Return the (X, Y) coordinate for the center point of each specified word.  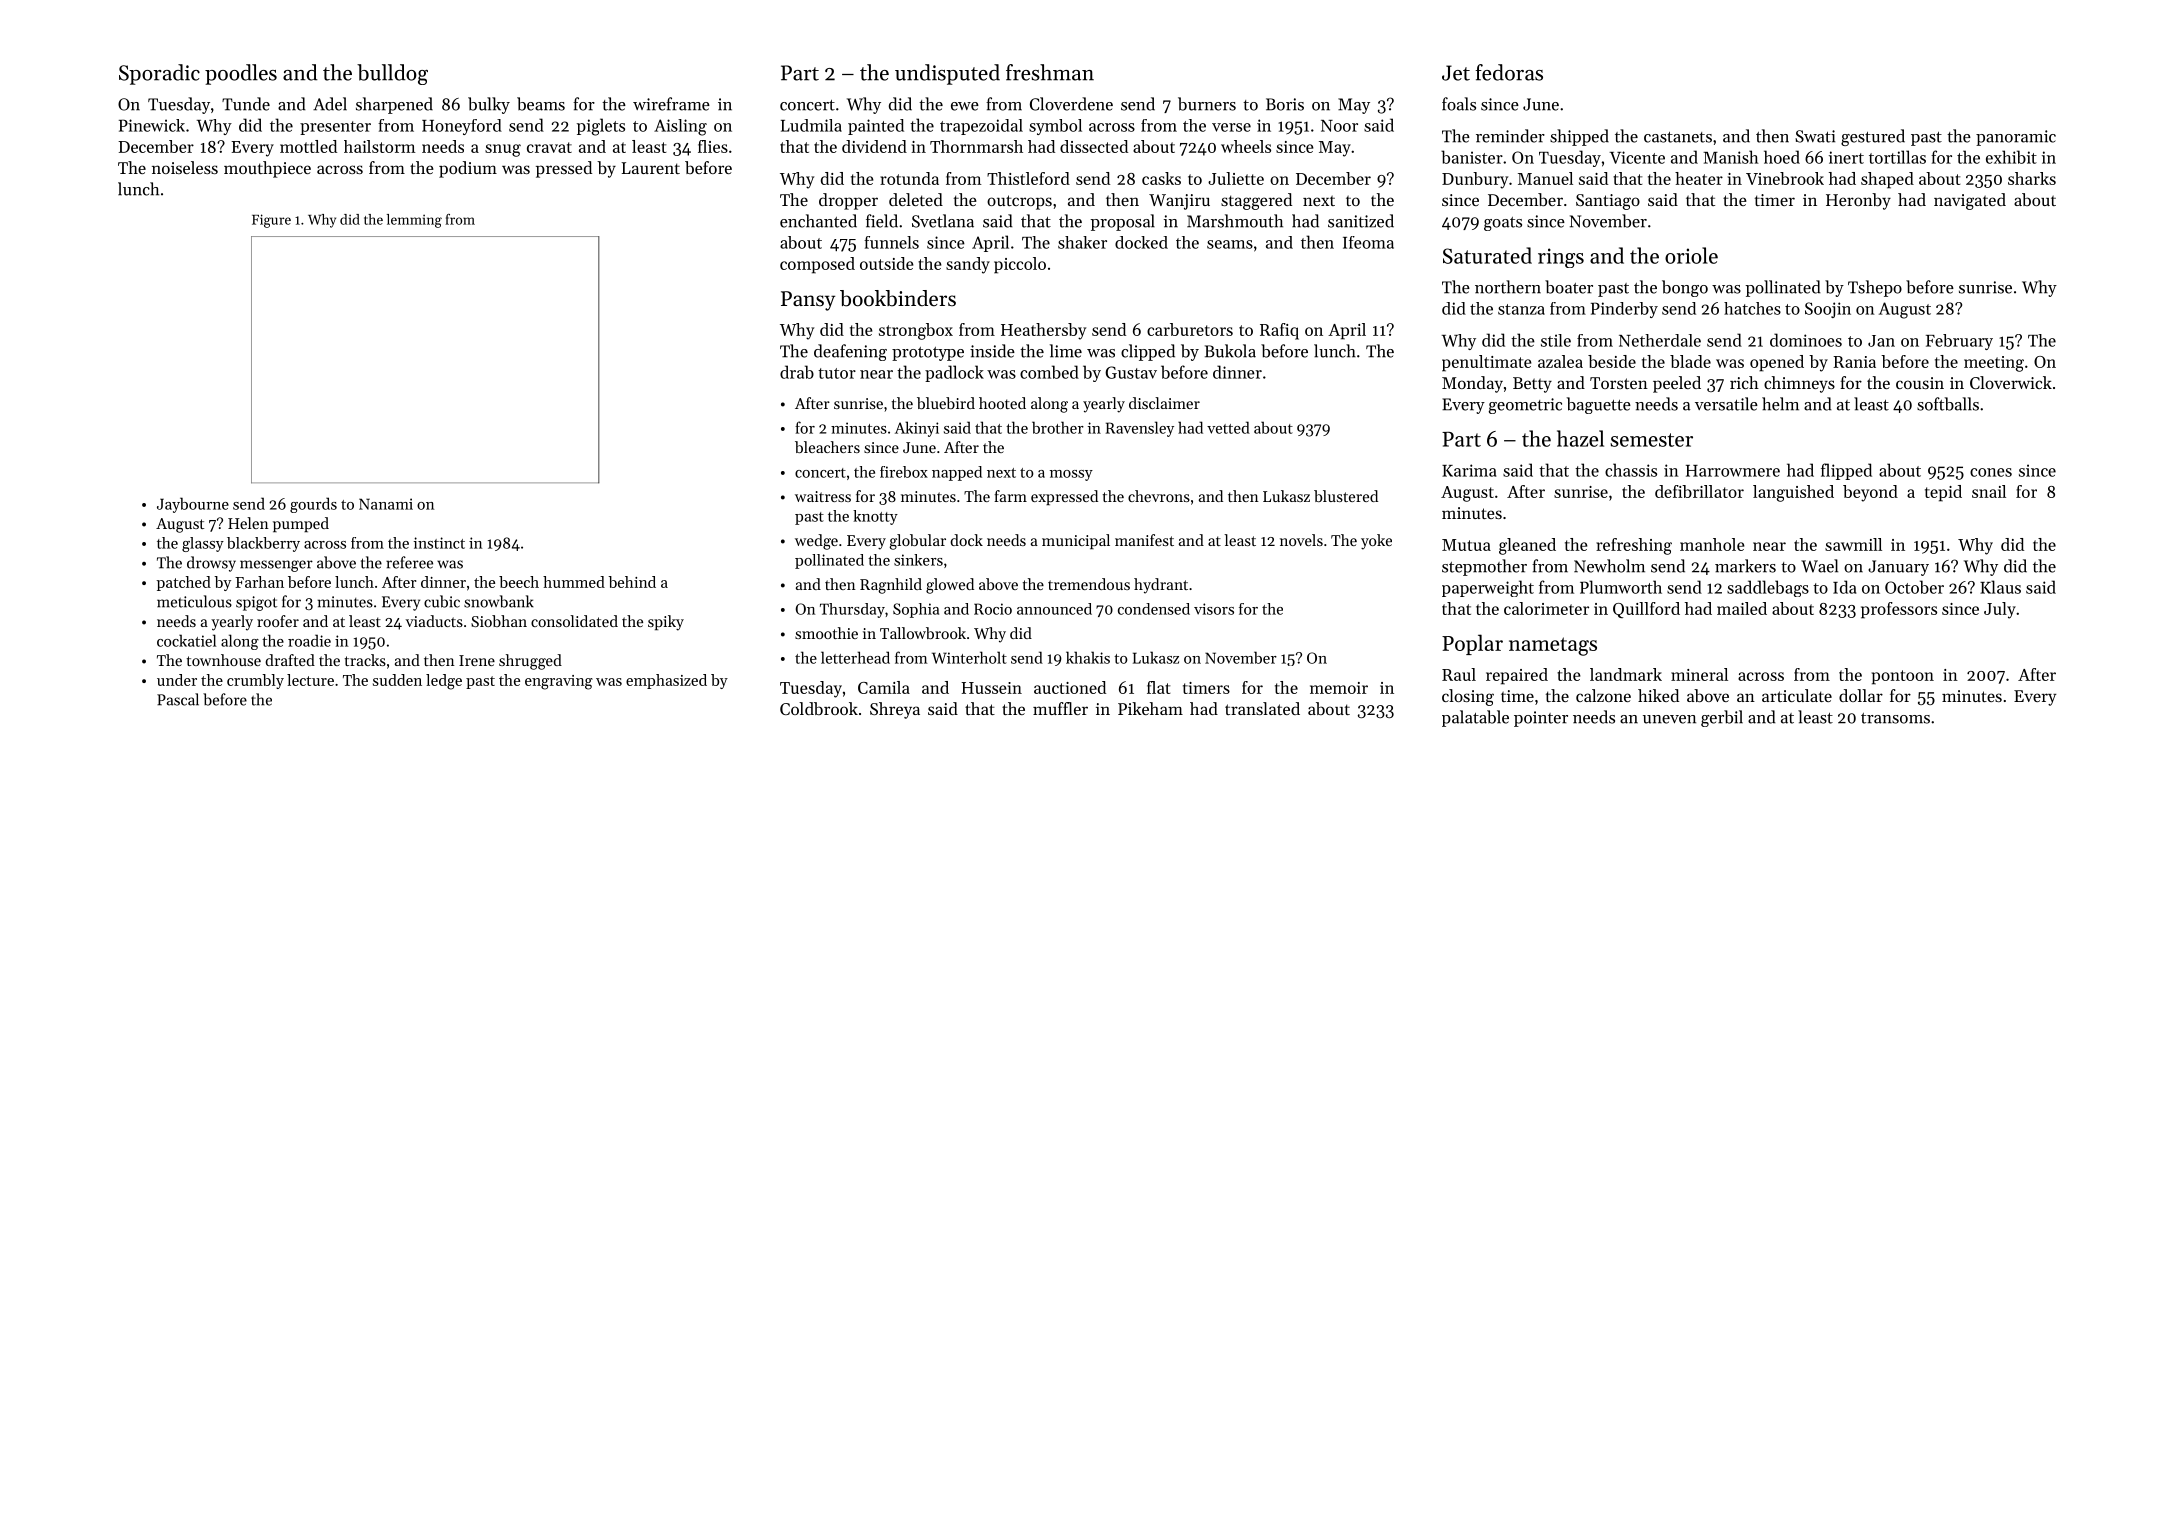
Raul (1459, 674)
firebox (904, 472)
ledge (444, 682)
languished (1793, 493)
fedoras (1509, 72)
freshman (1050, 72)
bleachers (827, 447)
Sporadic (159, 74)
